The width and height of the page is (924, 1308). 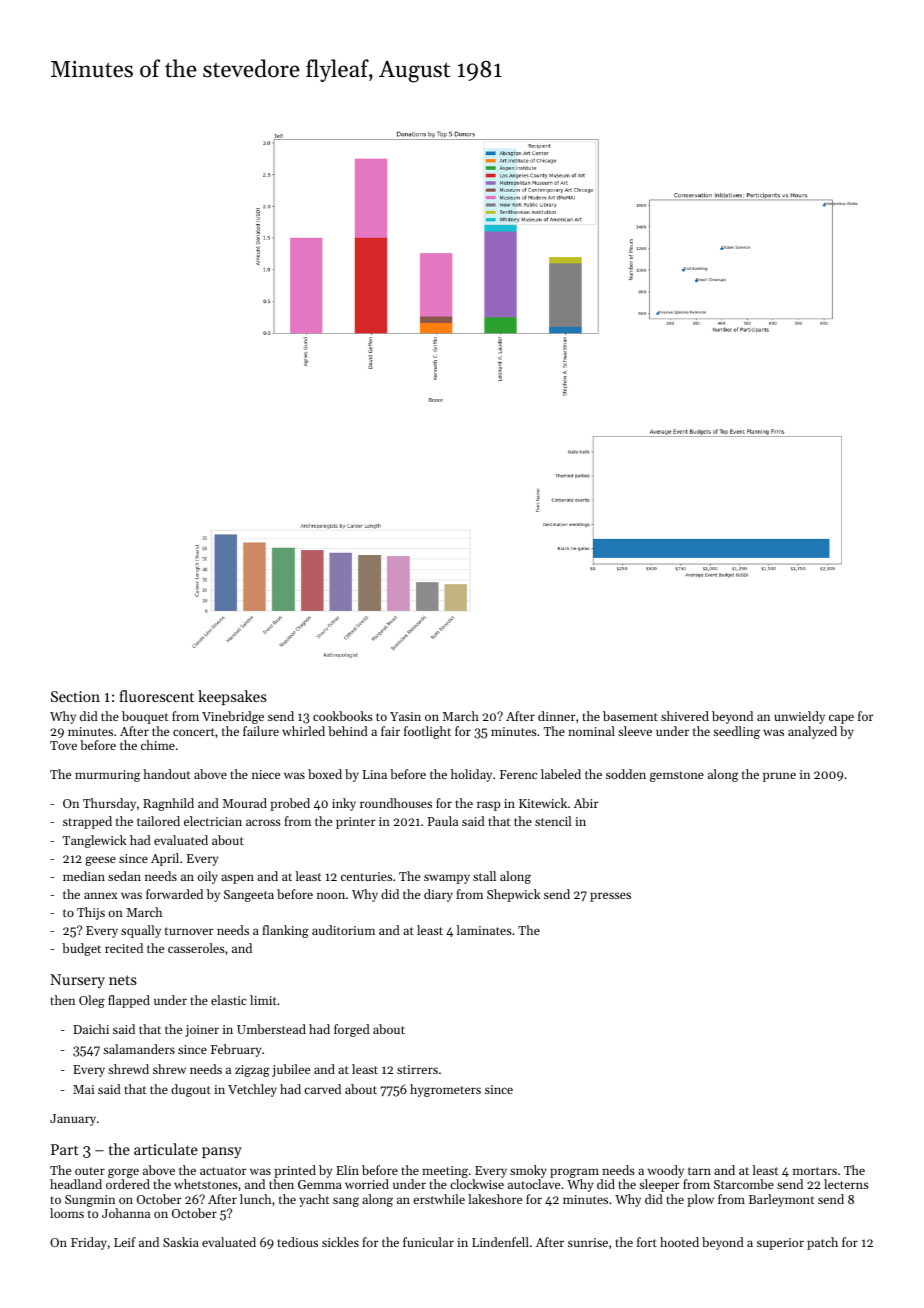 What do you see at coordinates (677, 776) in the page?
I see `gemstone` at bounding box center [677, 776].
